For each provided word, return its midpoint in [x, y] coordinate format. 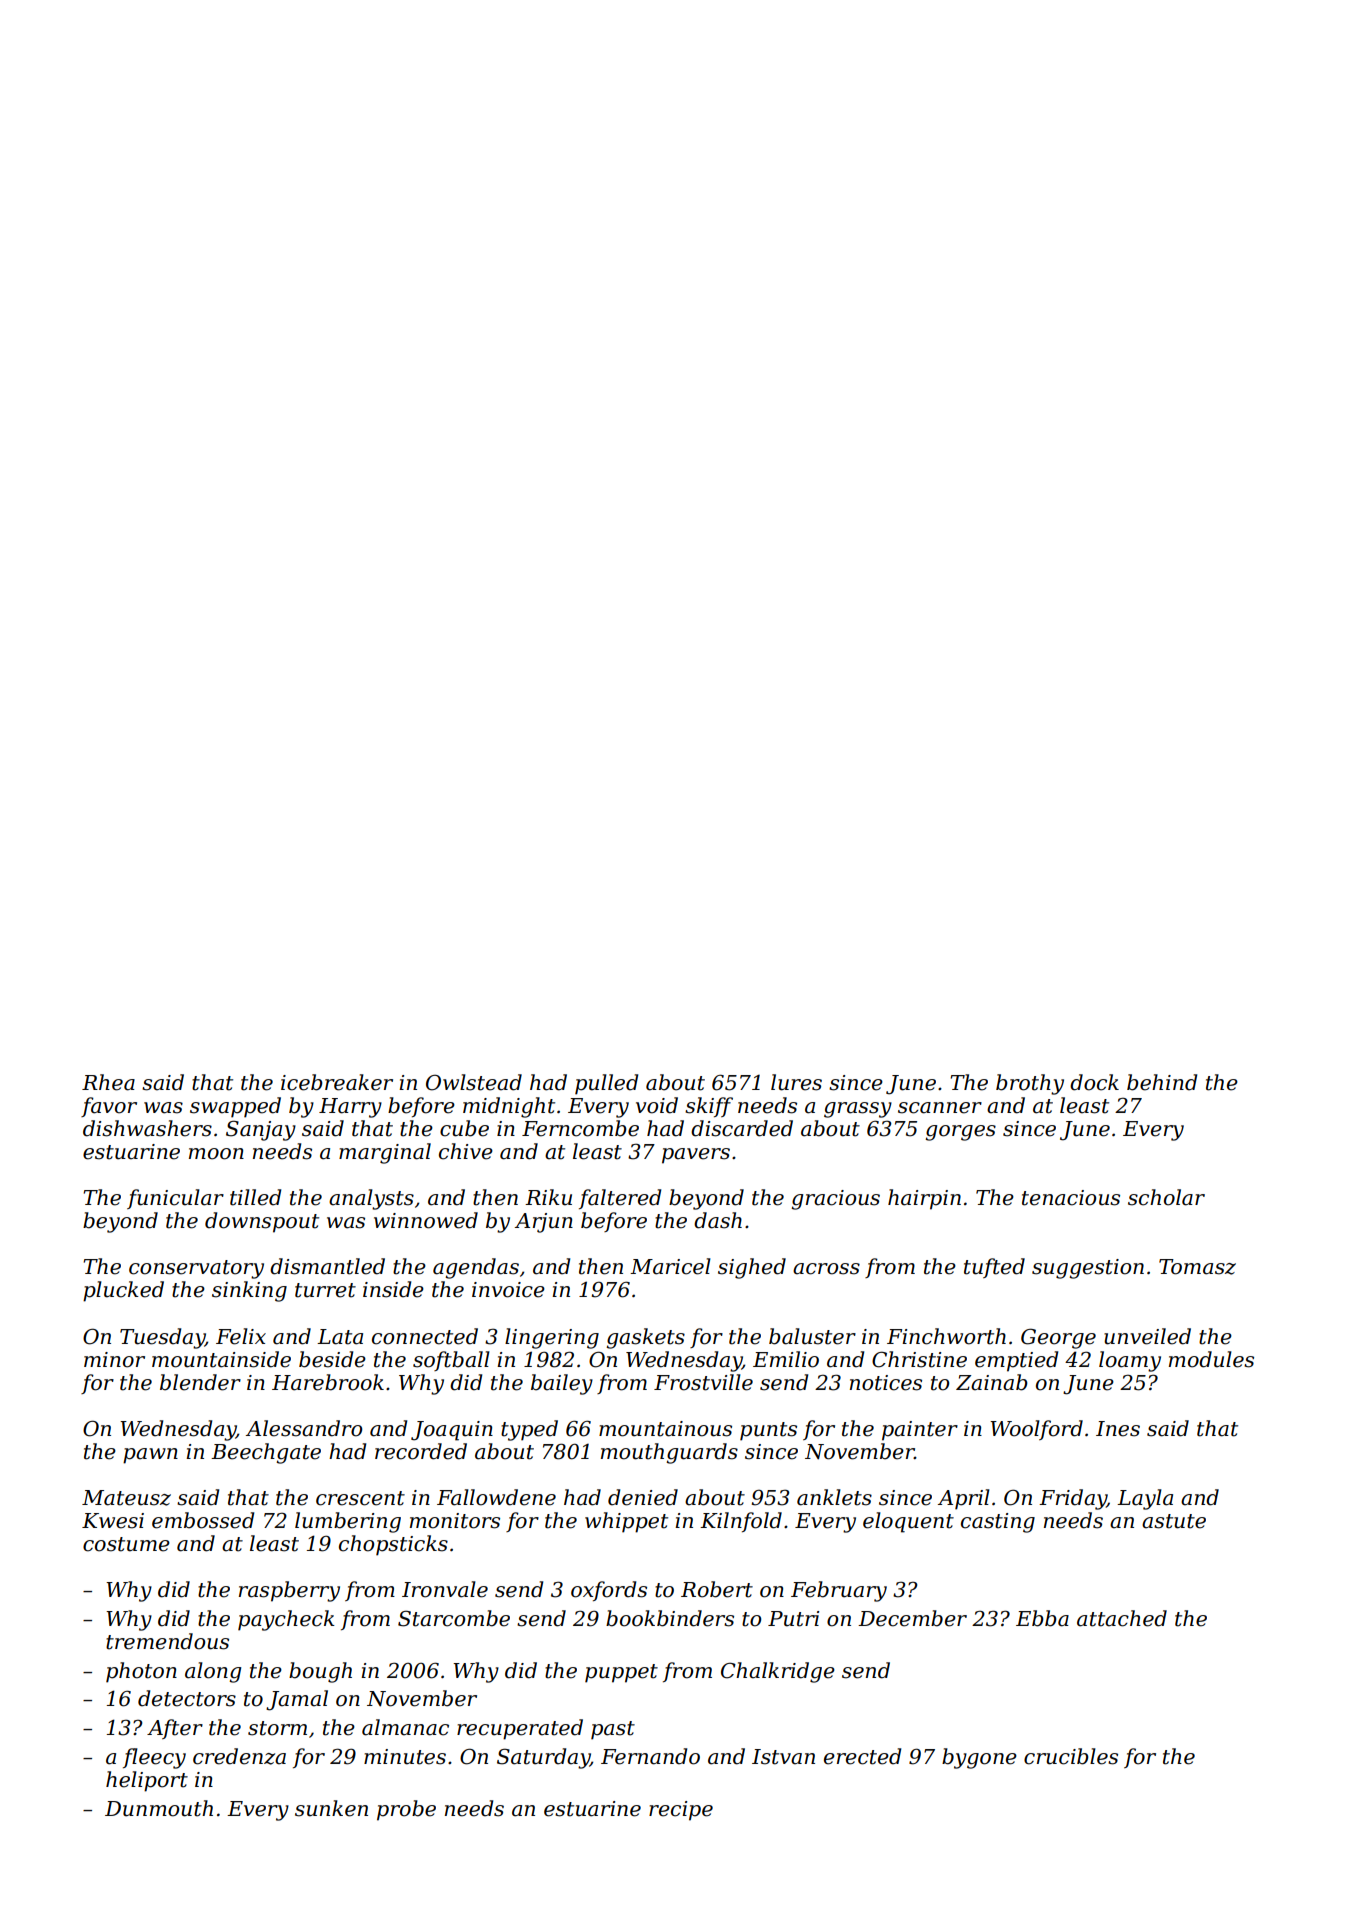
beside [332, 1359]
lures [796, 1082]
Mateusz [126, 1498]
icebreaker [337, 1082]
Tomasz [1197, 1267]
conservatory [196, 1269]
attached [1122, 1618]
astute [1174, 1521]
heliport [147, 1781]
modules [1211, 1359]
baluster [812, 1336]
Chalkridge [778, 1672]
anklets [834, 1497]
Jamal [297, 1700]
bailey [562, 1384]
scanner [940, 1108]
